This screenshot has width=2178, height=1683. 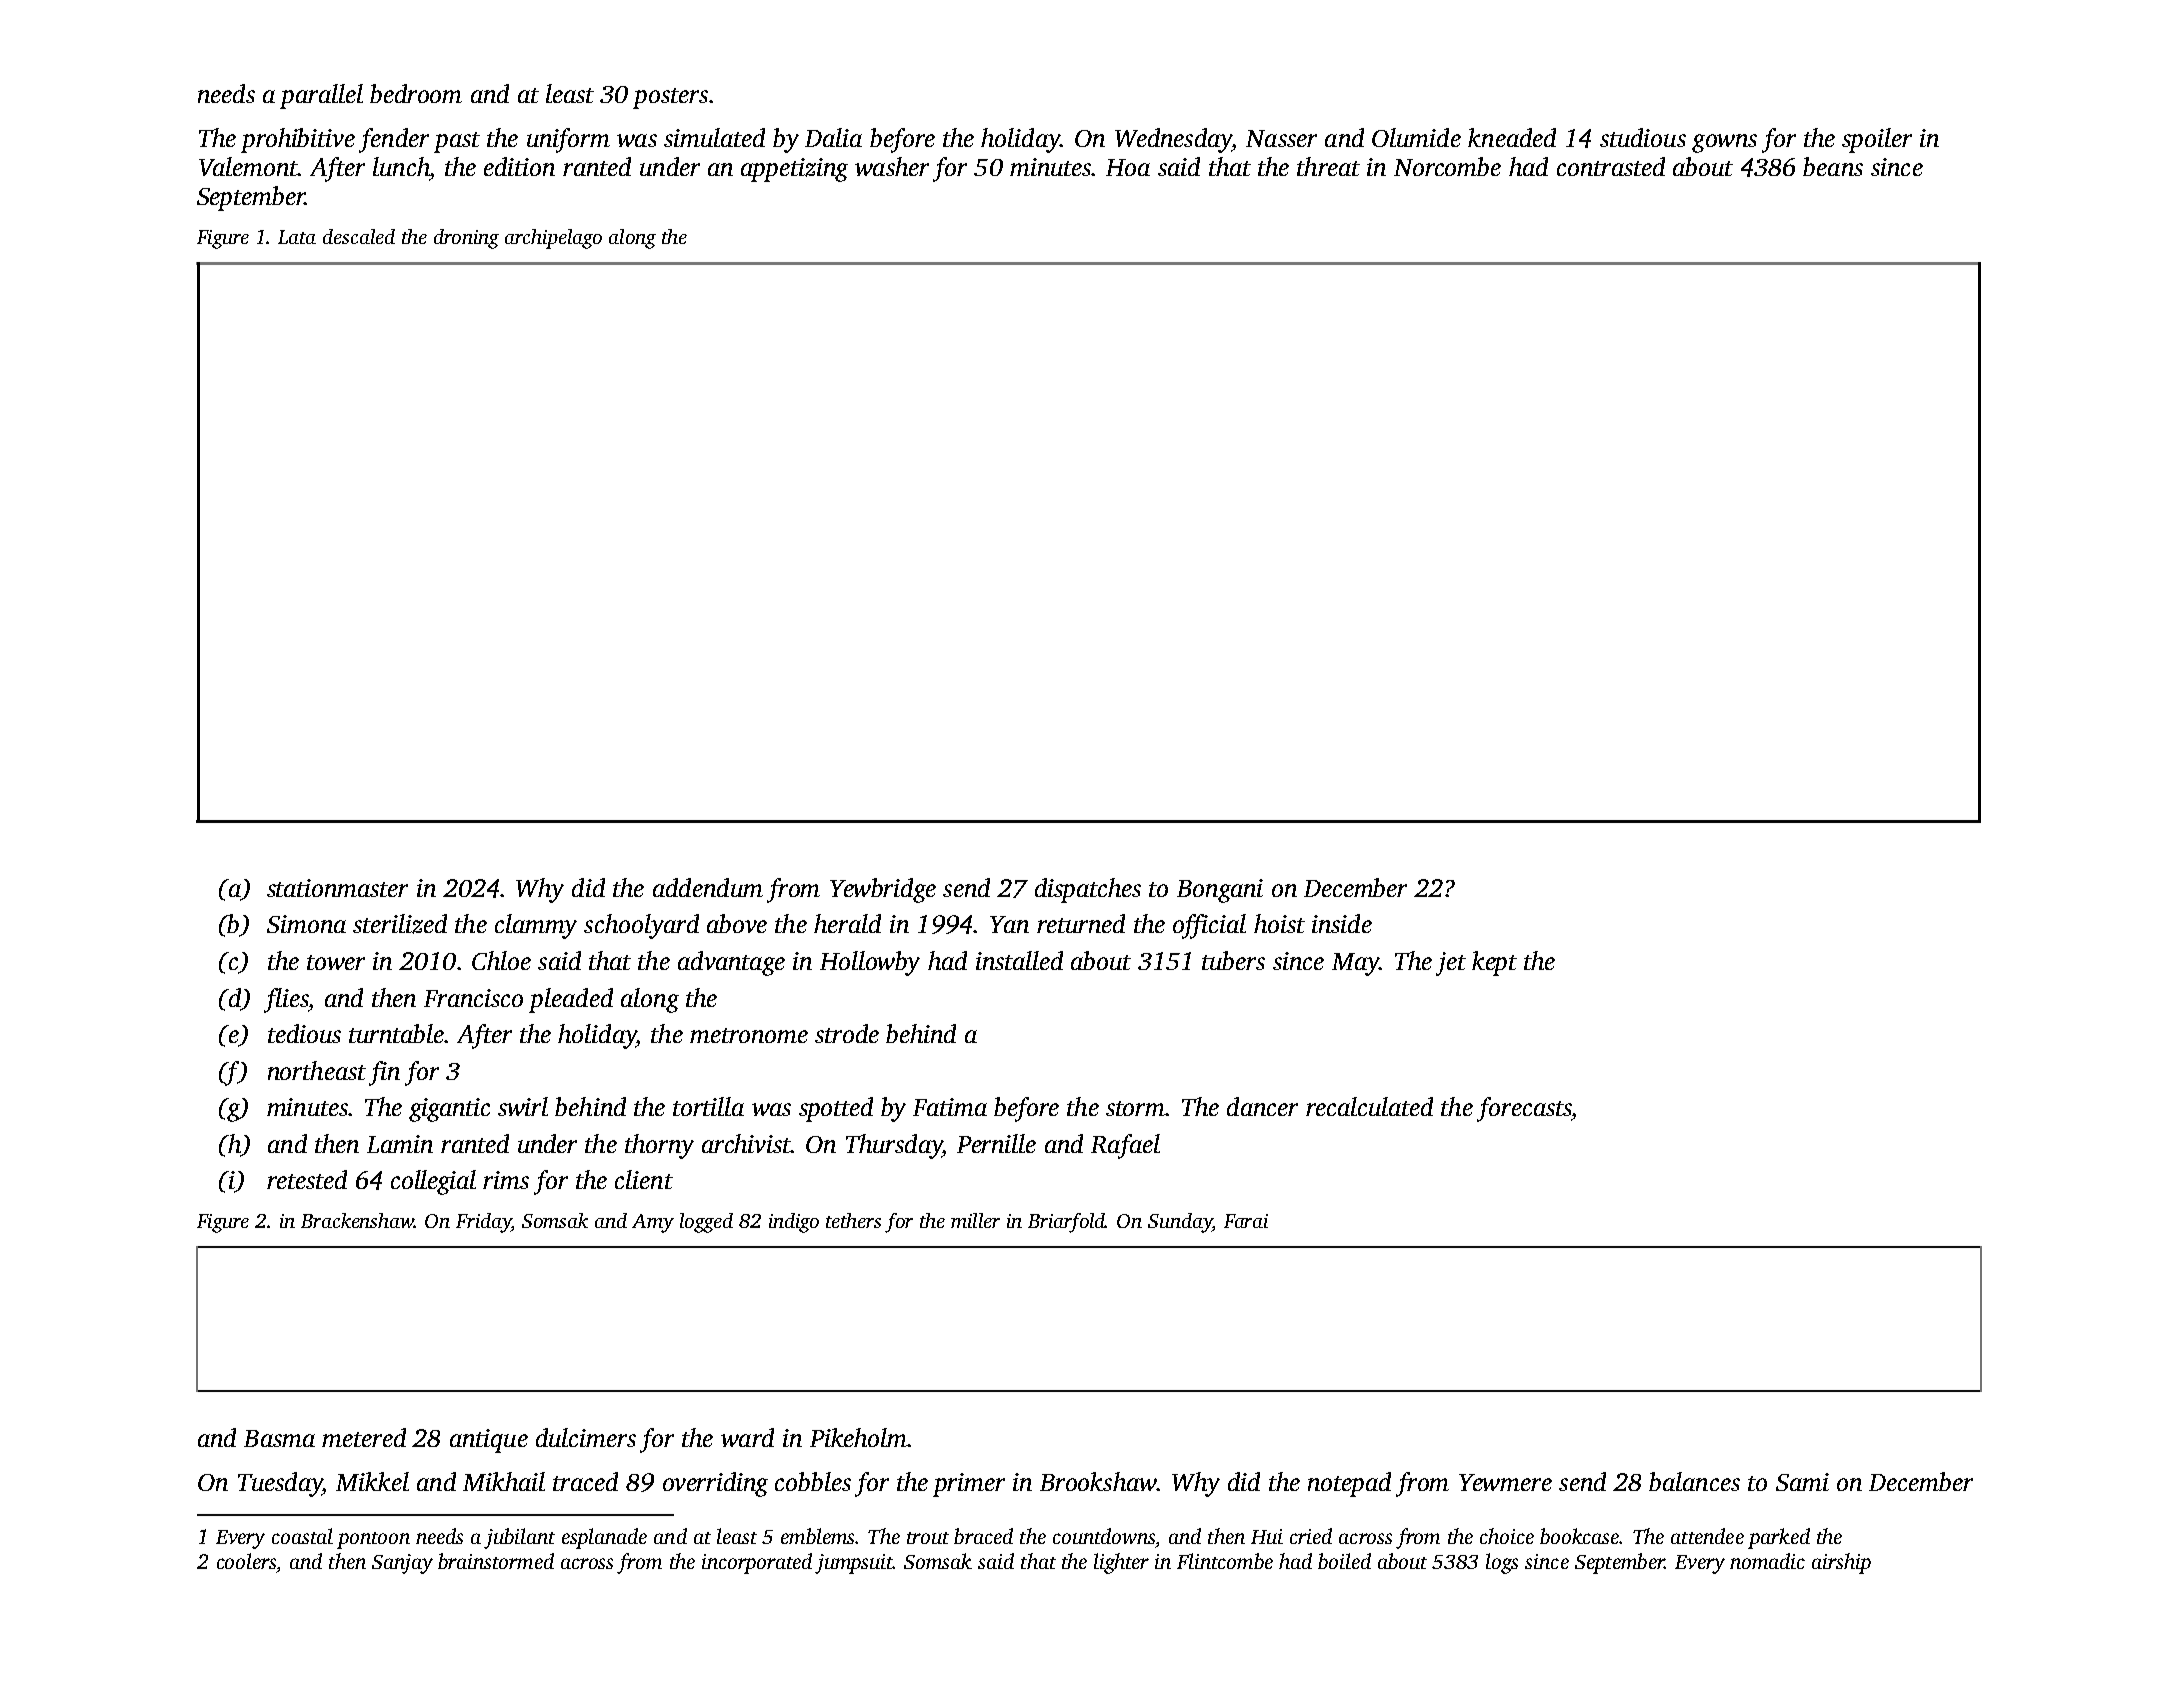 What do you see at coordinates (892, 166) in the screenshot?
I see `washer` at bounding box center [892, 166].
